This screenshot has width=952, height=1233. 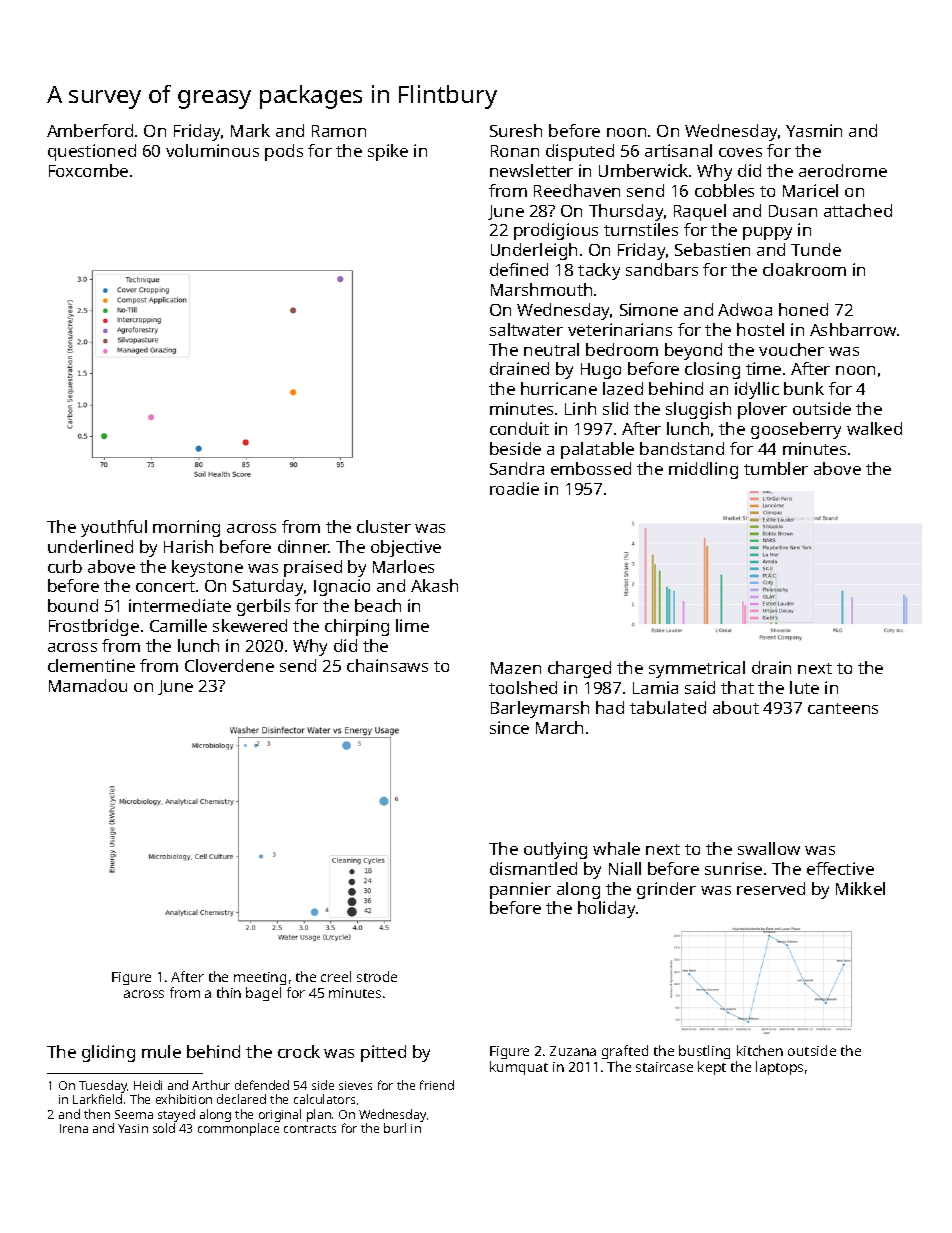 I want to click on Foxcombe, so click(x=88, y=170).
